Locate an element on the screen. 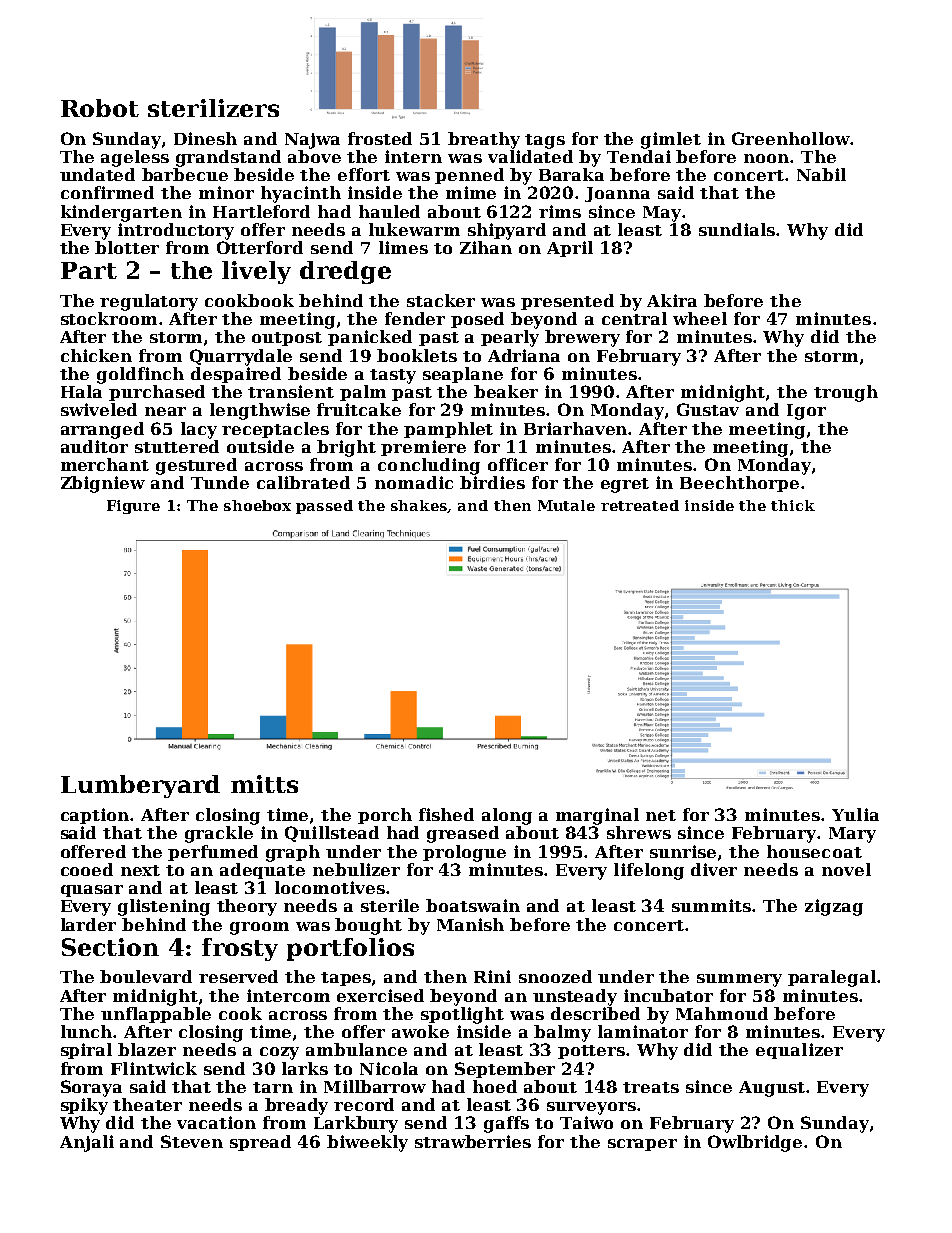 The width and height of the screenshot is (952, 1233). noon is located at coordinates (766, 158).
